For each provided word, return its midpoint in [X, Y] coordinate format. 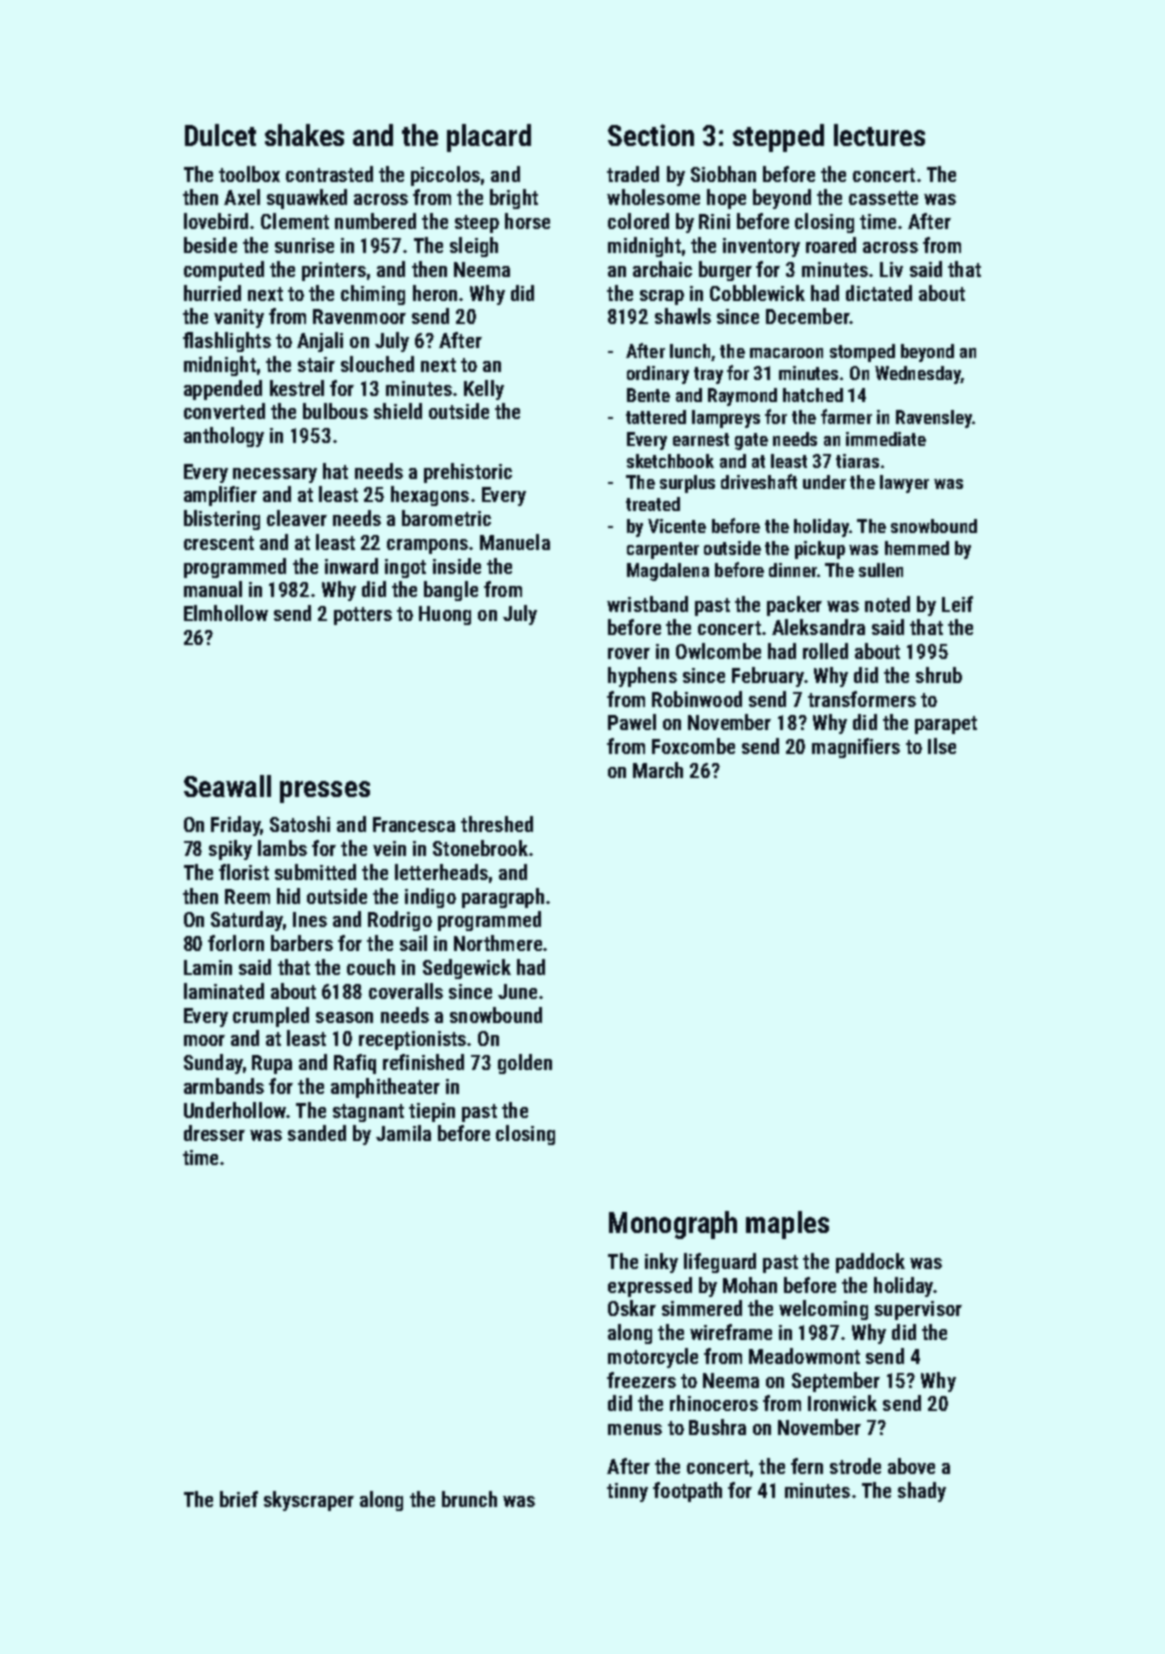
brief [239, 1499]
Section [651, 135]
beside [210, 245]
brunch [469, 1499]
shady [922, 1492]
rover [629, 653]
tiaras [857, 461]
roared [831, 245]
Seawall [227, 786]
